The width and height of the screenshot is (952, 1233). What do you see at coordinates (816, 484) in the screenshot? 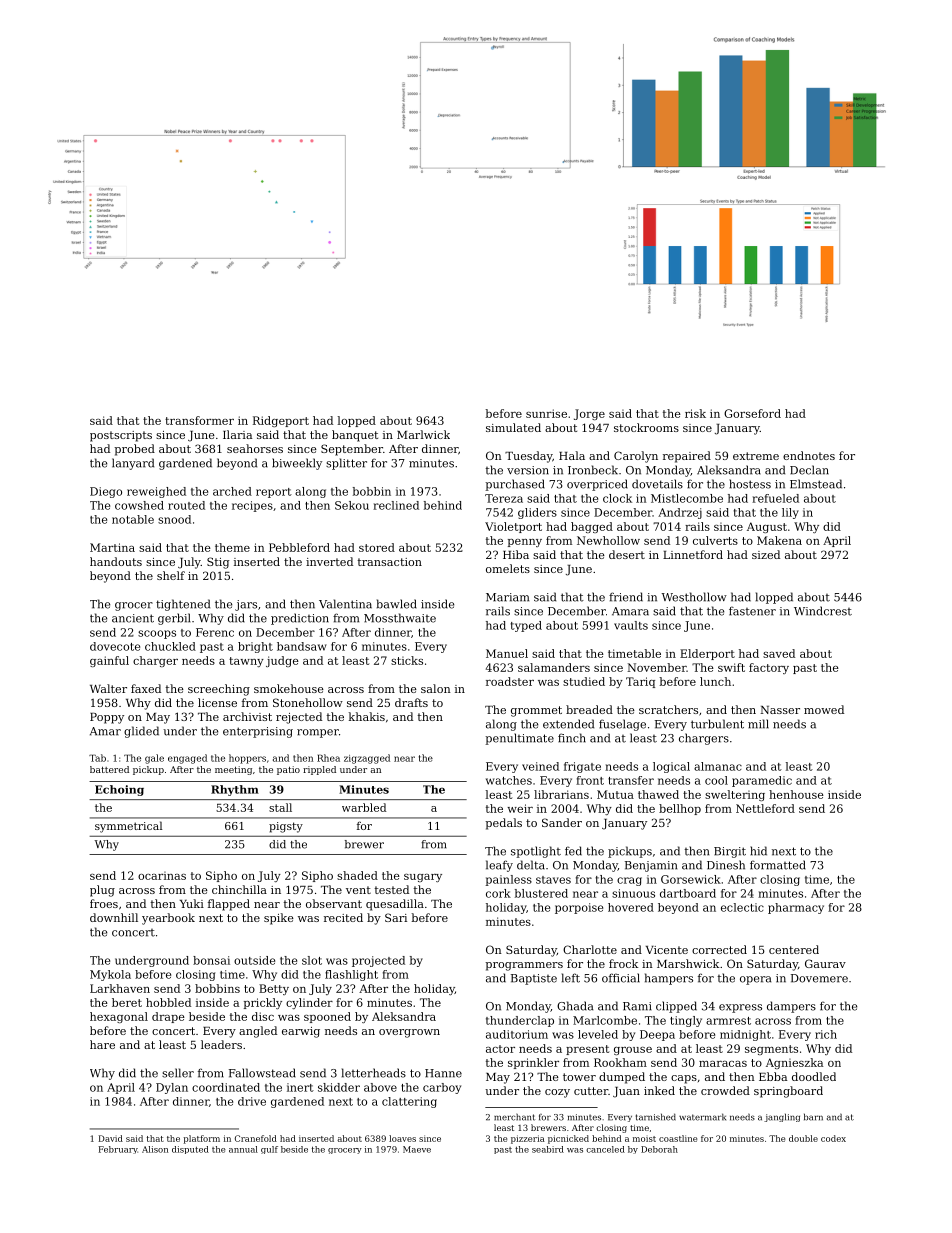
I see `Elmstead` at bounding box center [816, 484].
